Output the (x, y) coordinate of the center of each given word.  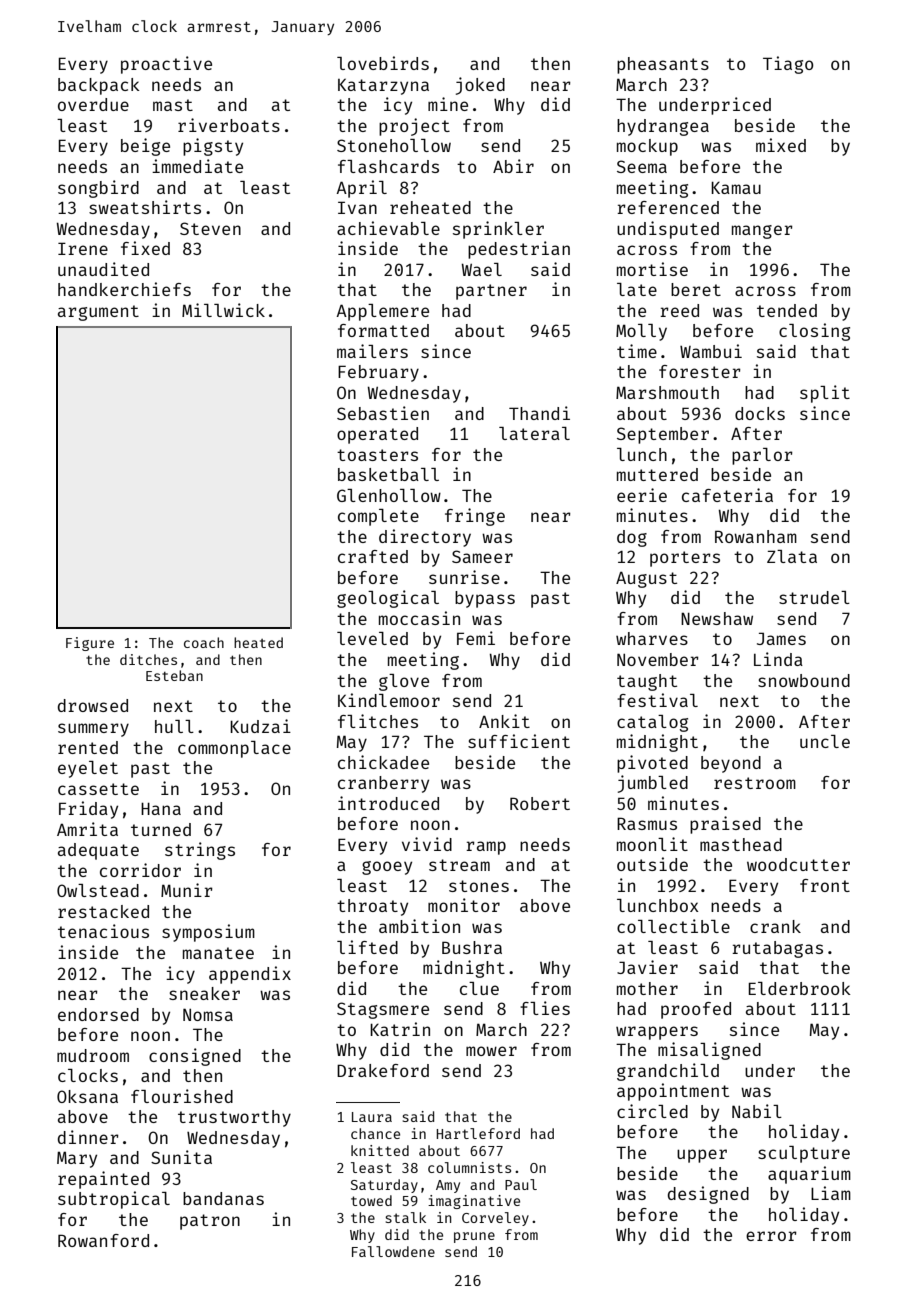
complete (378, 517)
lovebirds (383, 63)
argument (98, 313)
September (663, 435)
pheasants (663, 65)
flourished (182, 1096)
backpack (99, 86)
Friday (88, 810)
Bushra (472, 947)
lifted (367, 947)
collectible (673, 926)
